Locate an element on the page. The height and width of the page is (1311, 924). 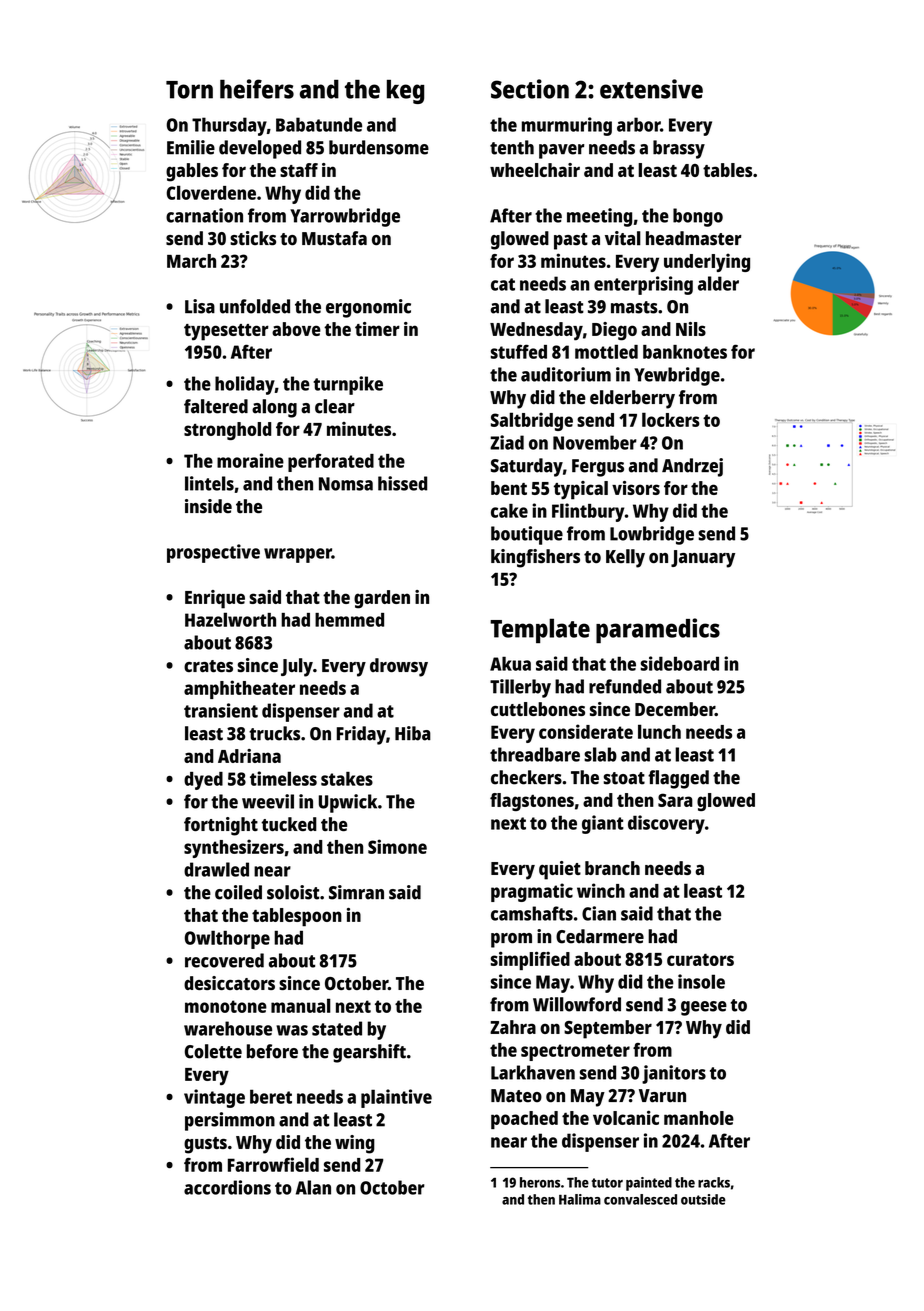
elderberry is located at coordinates (632, 399).
